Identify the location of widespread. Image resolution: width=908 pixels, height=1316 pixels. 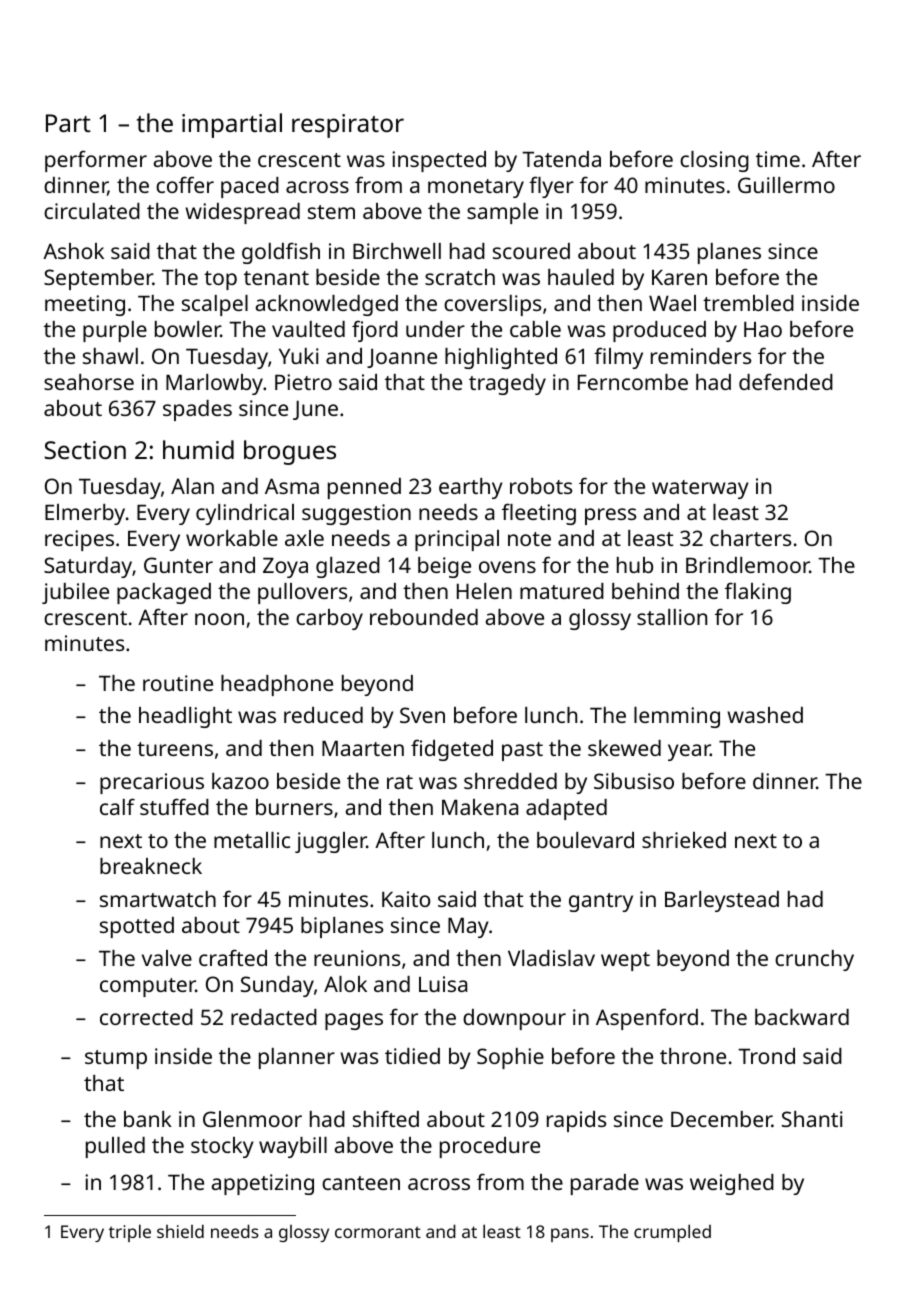
(242, 213).
